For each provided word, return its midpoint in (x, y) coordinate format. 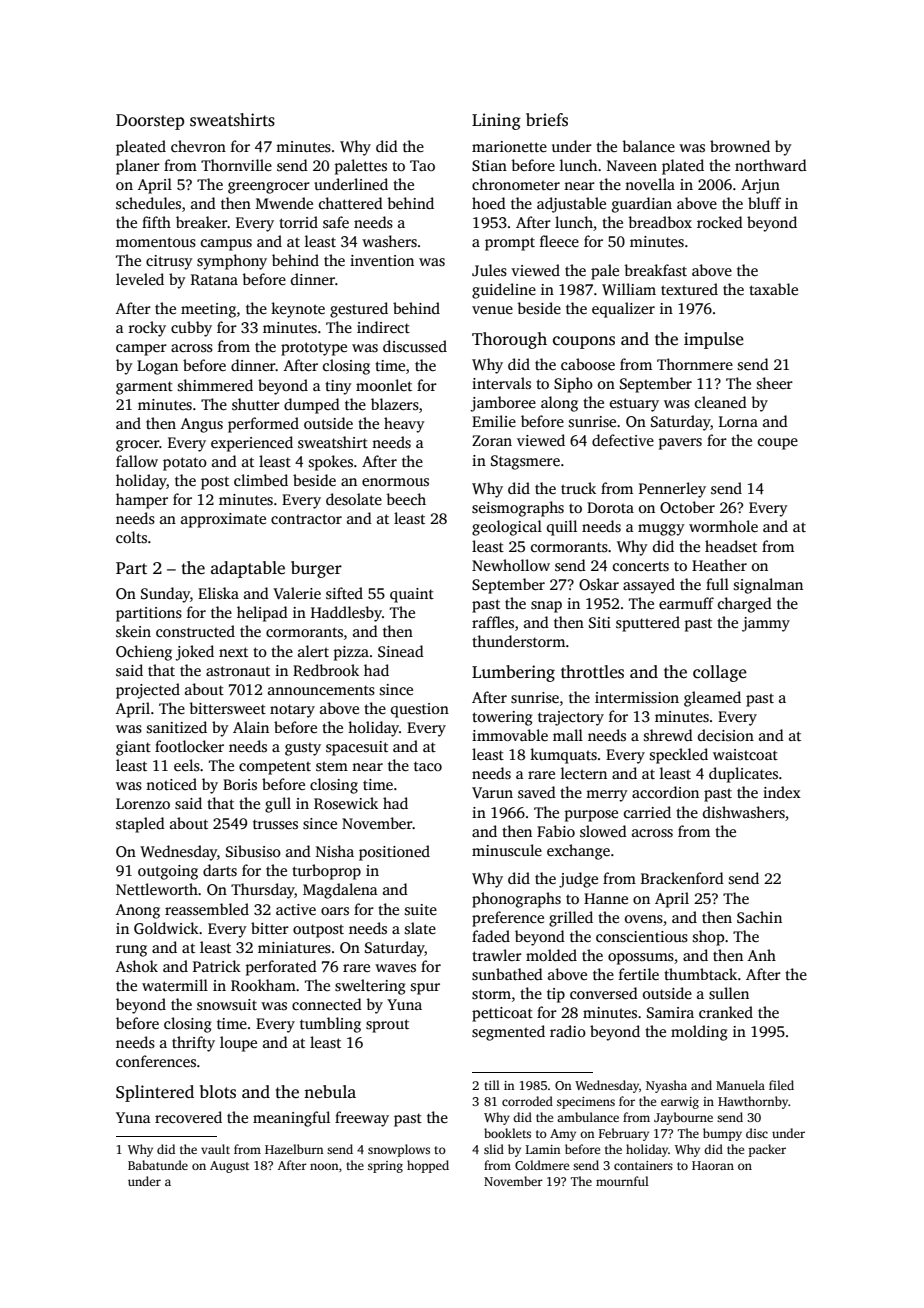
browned (740, 146)
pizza (351, 653)
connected (327, 1004)
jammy (766, 624)
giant (133, 748)
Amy (563, 1135)
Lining (496, 121)
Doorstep (150, 122)
